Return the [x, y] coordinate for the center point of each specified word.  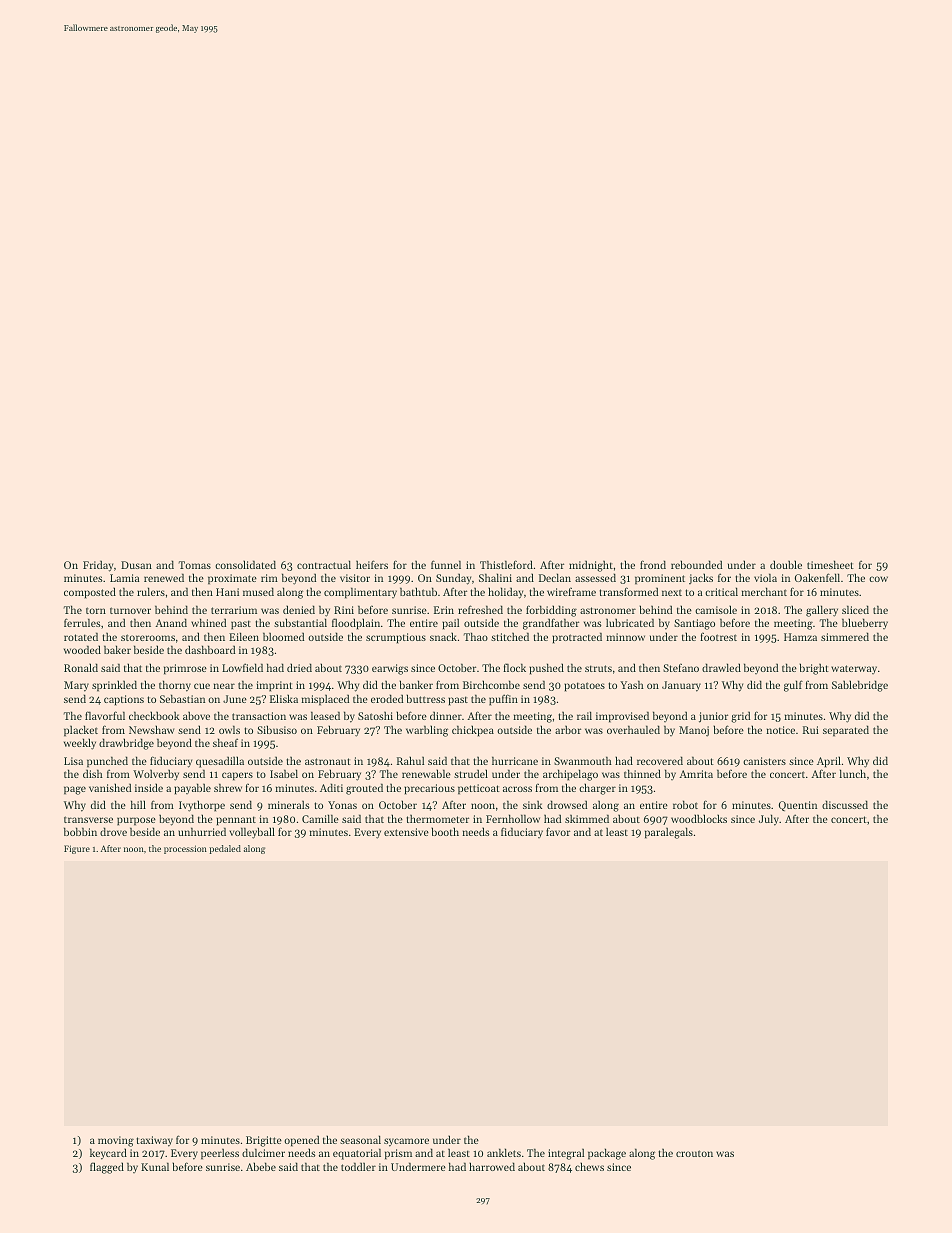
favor [558, 831]
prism [398, 1154]
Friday [98, 566]
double [786, 564]
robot [685, 804]
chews [589, 1166]
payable [192, 789]
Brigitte [264, 1141]
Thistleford [506, 564]
